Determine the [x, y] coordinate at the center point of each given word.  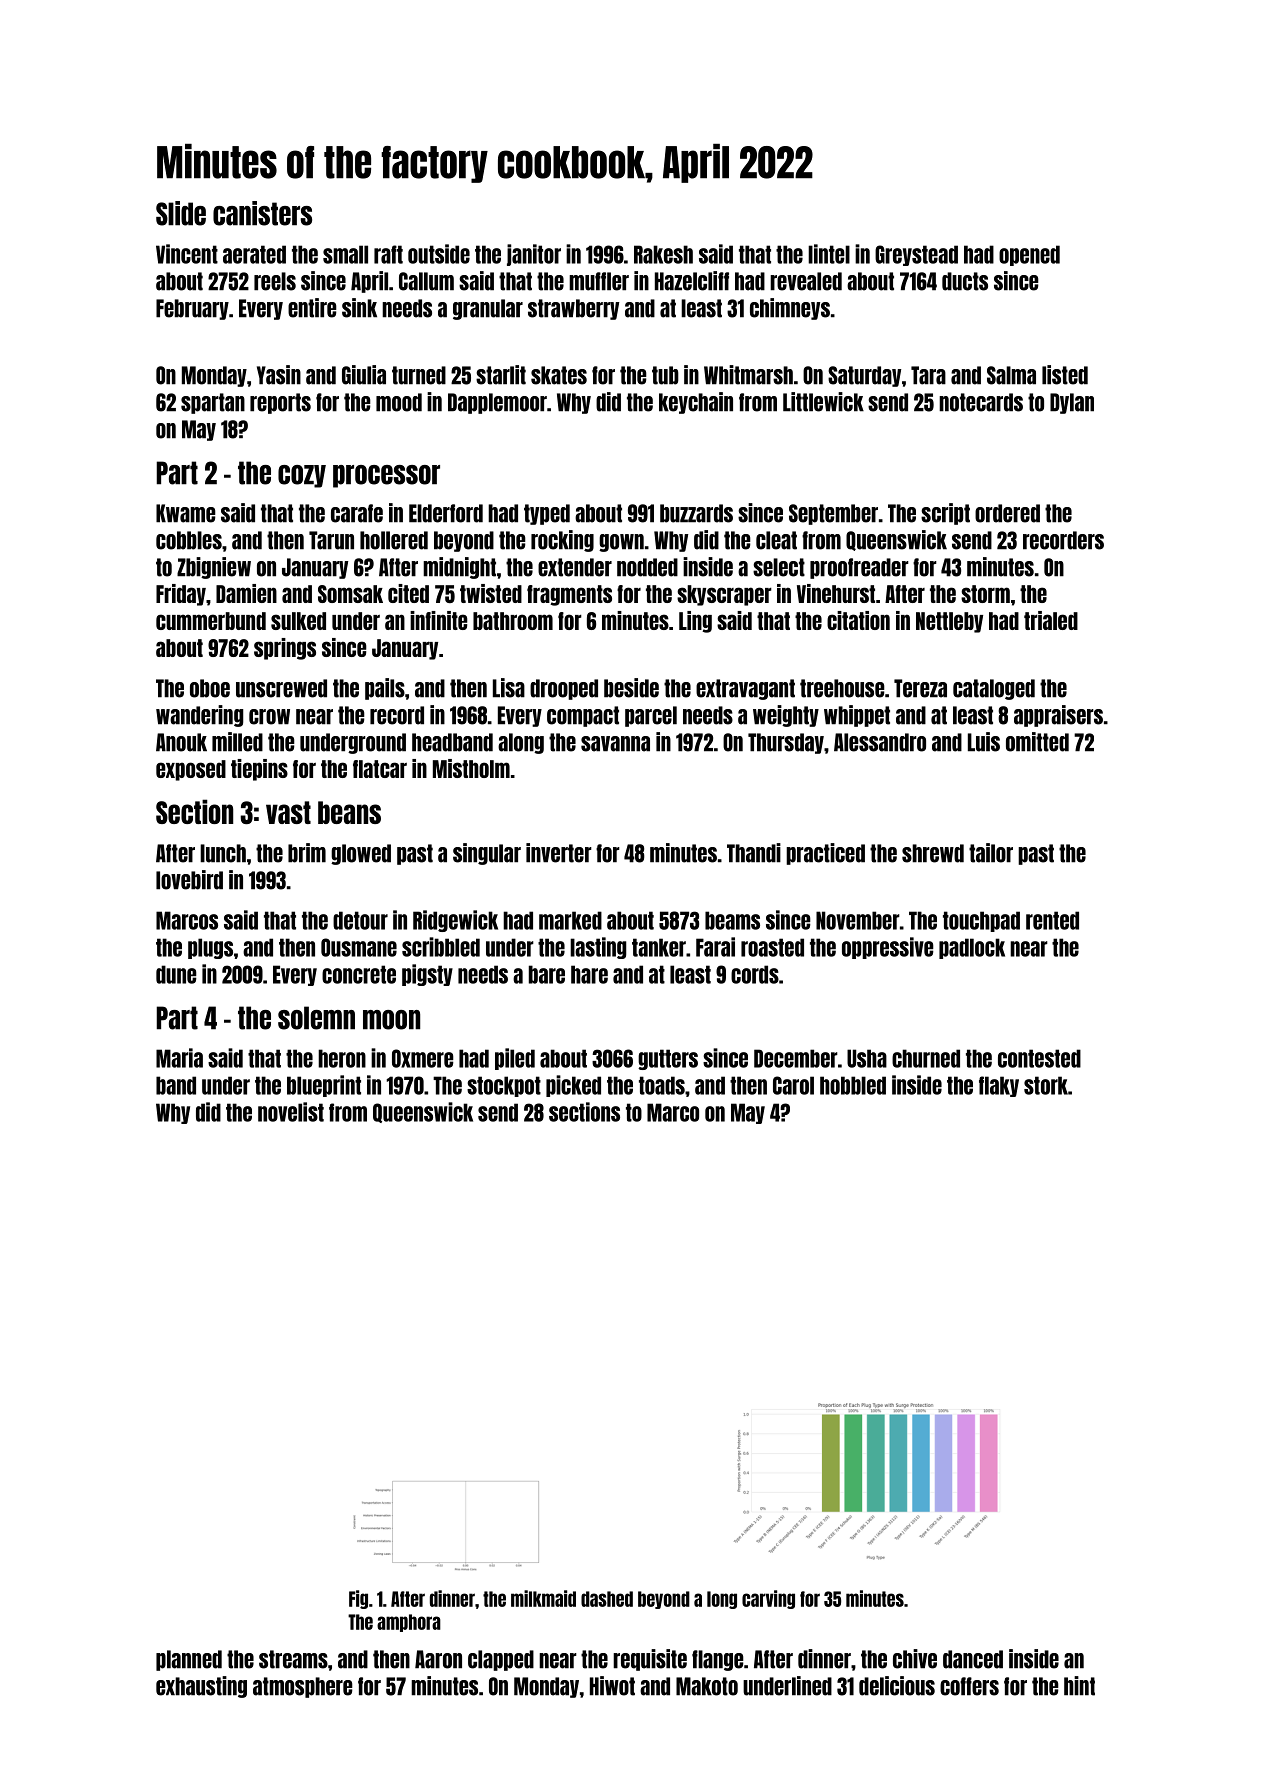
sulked [298, 621]
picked [573, 1086]
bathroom [513, 621]
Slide [181, 213]
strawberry [573, 309]
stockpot [504, 1086]
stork [1046, 1085]
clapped [501, 1660]
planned [189, 1660]
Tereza [920, 688]
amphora [409, 1623]
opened [1029, 255]
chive [915, 1659]
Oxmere [423, 1058]
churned [926, 1058]
